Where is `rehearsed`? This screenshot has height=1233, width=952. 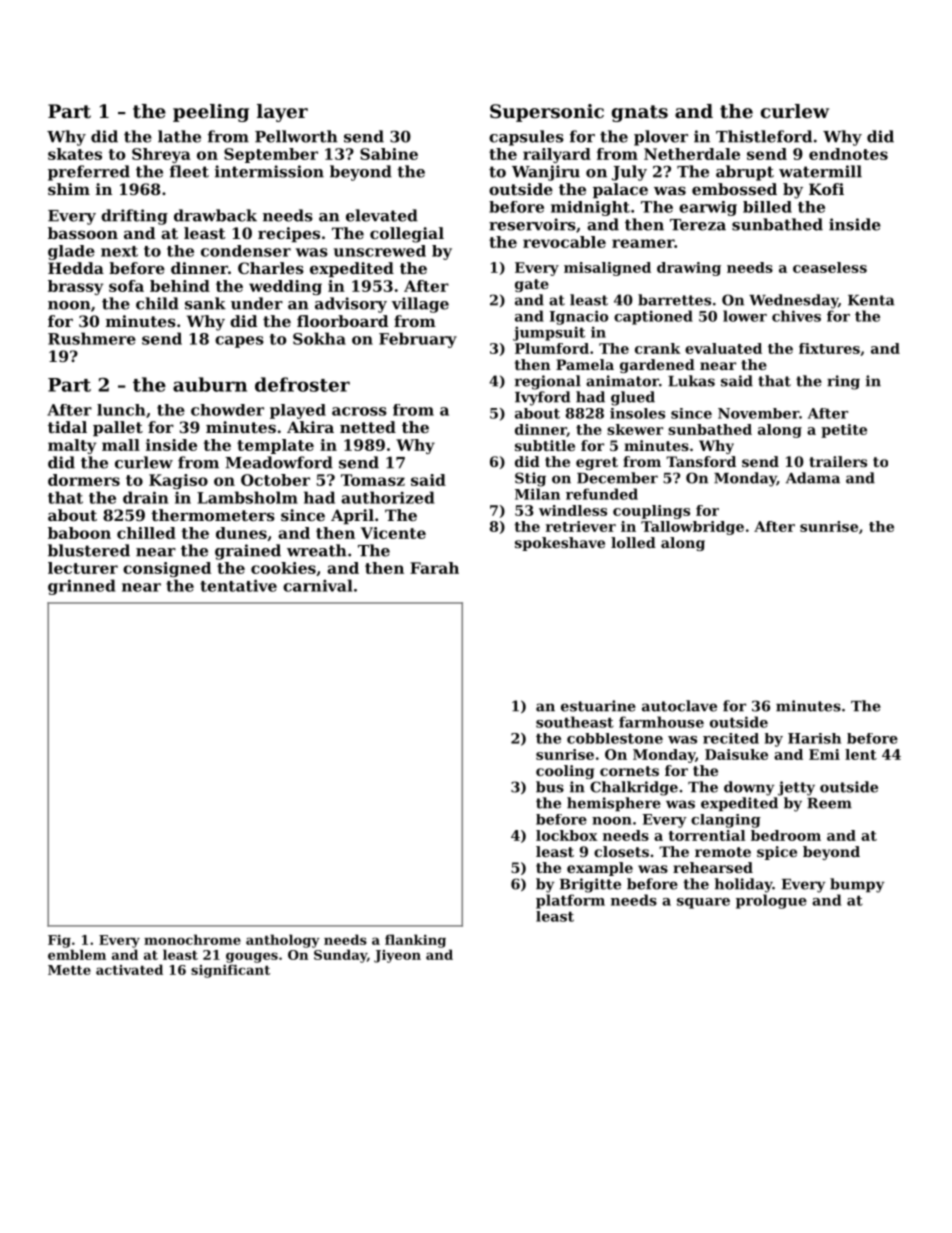 rehearsed is located at coordinates (713, 867).
